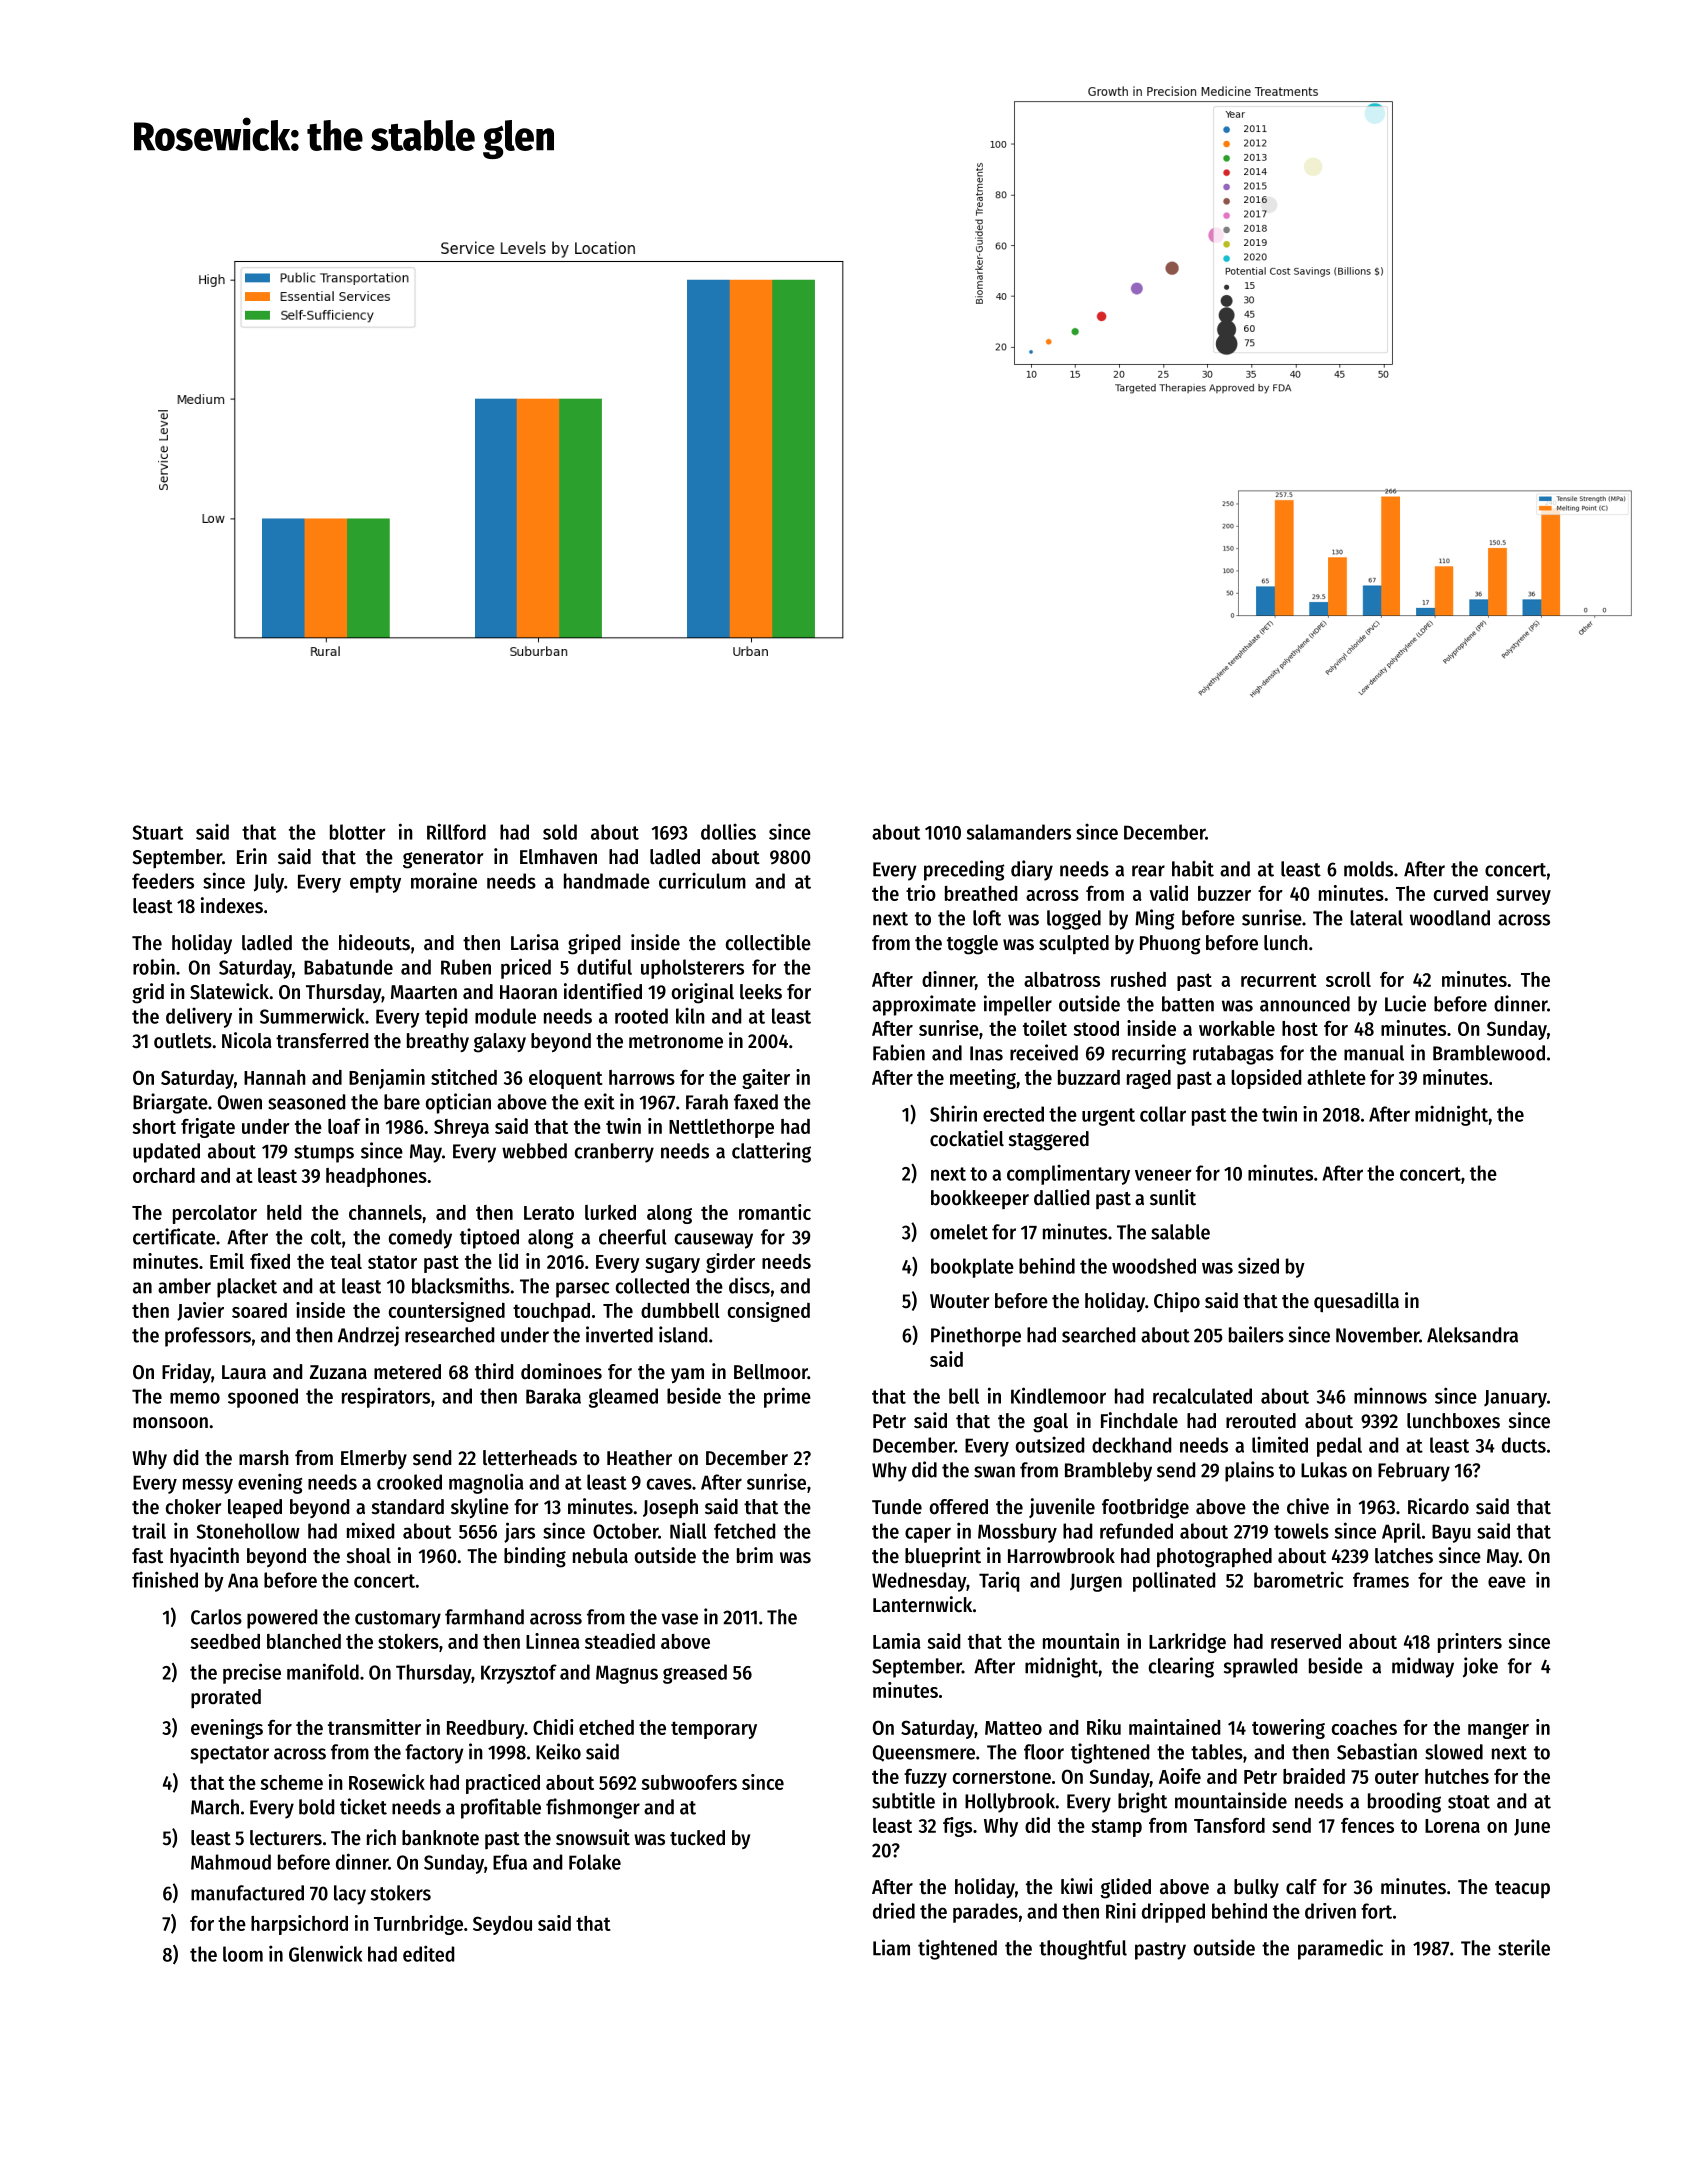 This image has height=2178, width=1683. What do you see at coordinates (766, 1079) in the image?
I see `gaiter` at bounding box center [766, 1079].
